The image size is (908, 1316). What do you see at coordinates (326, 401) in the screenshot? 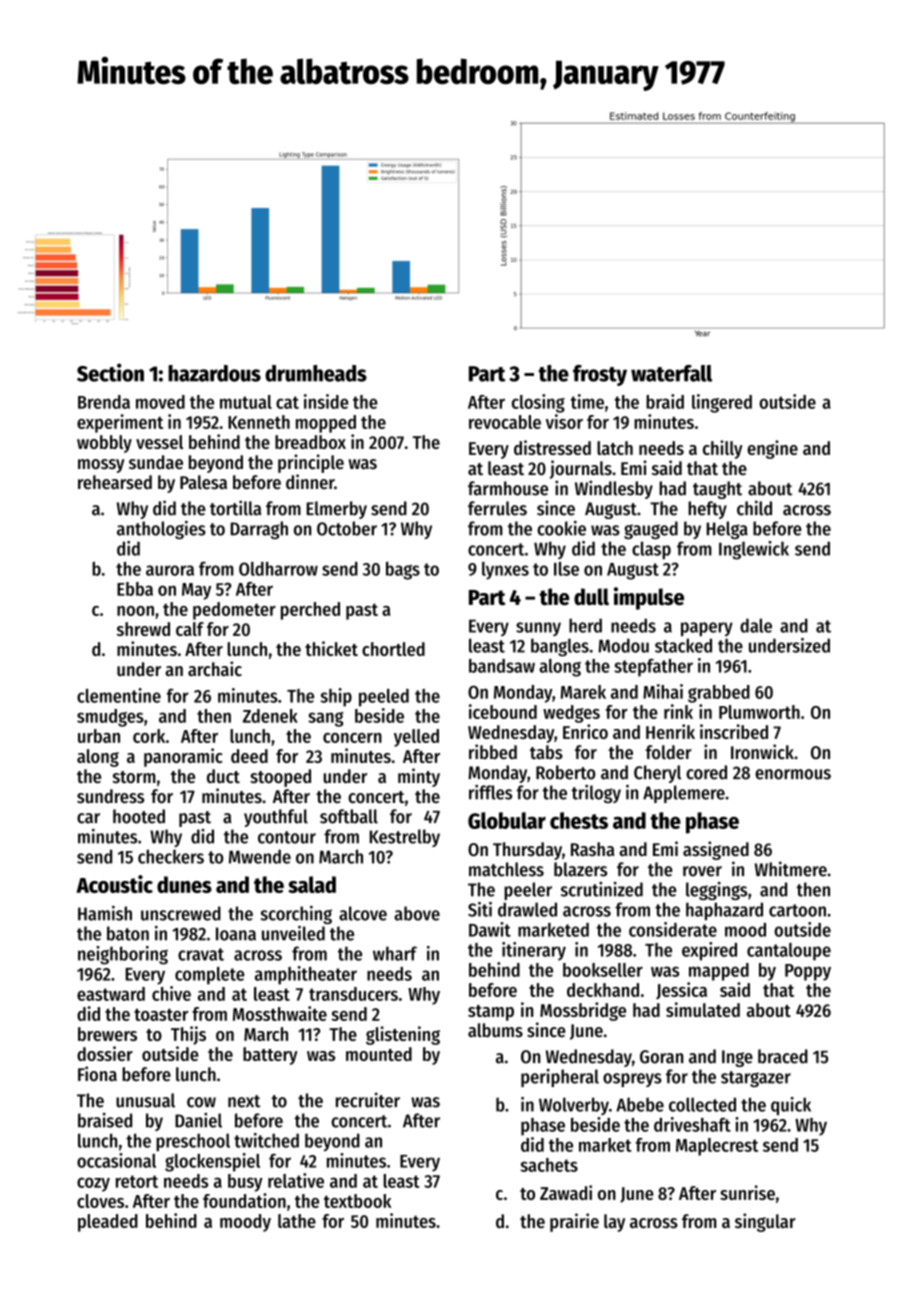
I see `inside` at bounding box center [326, 401].
